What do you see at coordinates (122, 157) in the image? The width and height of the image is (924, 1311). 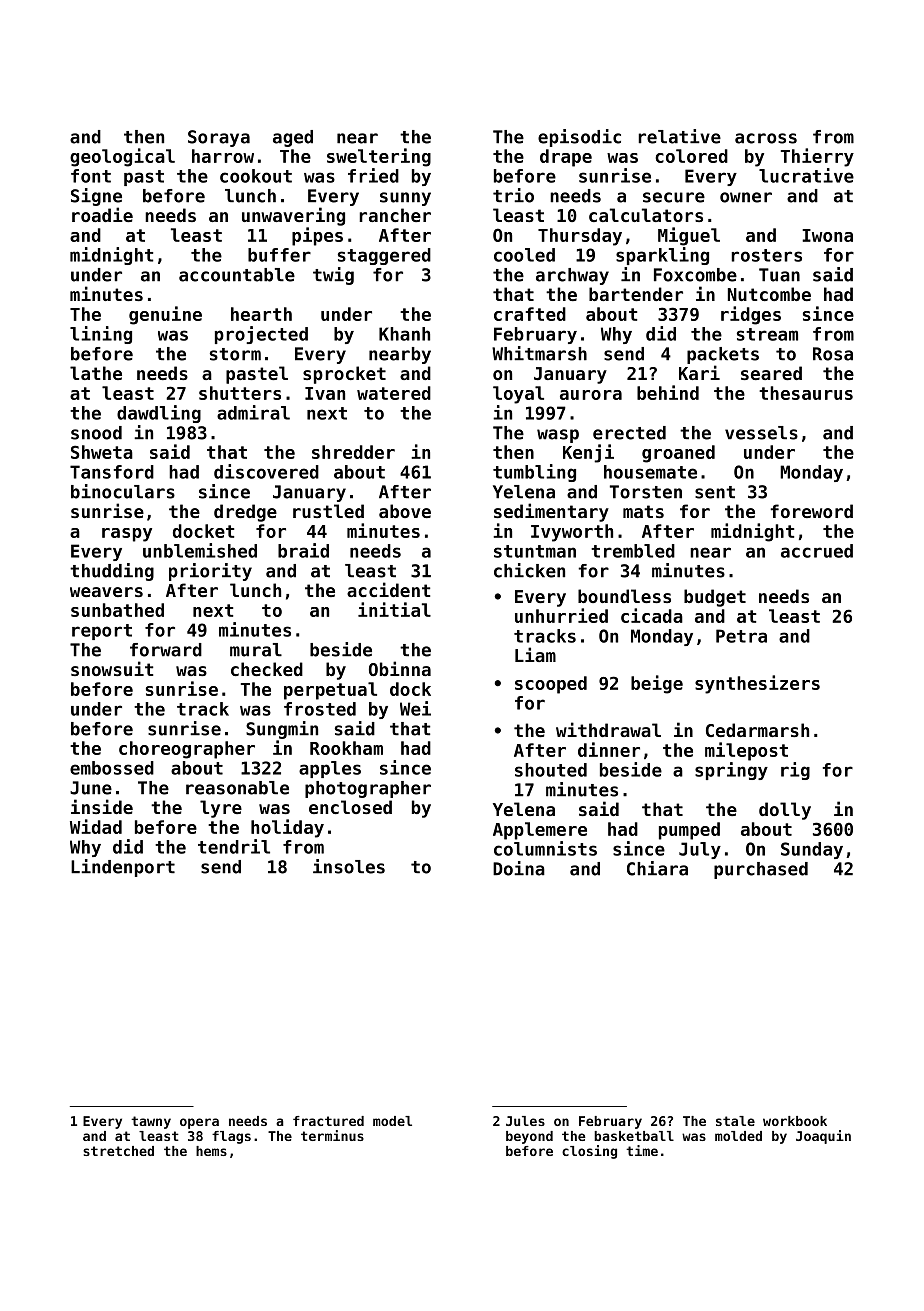 I see `geological` at bounding box center [122, 157].
